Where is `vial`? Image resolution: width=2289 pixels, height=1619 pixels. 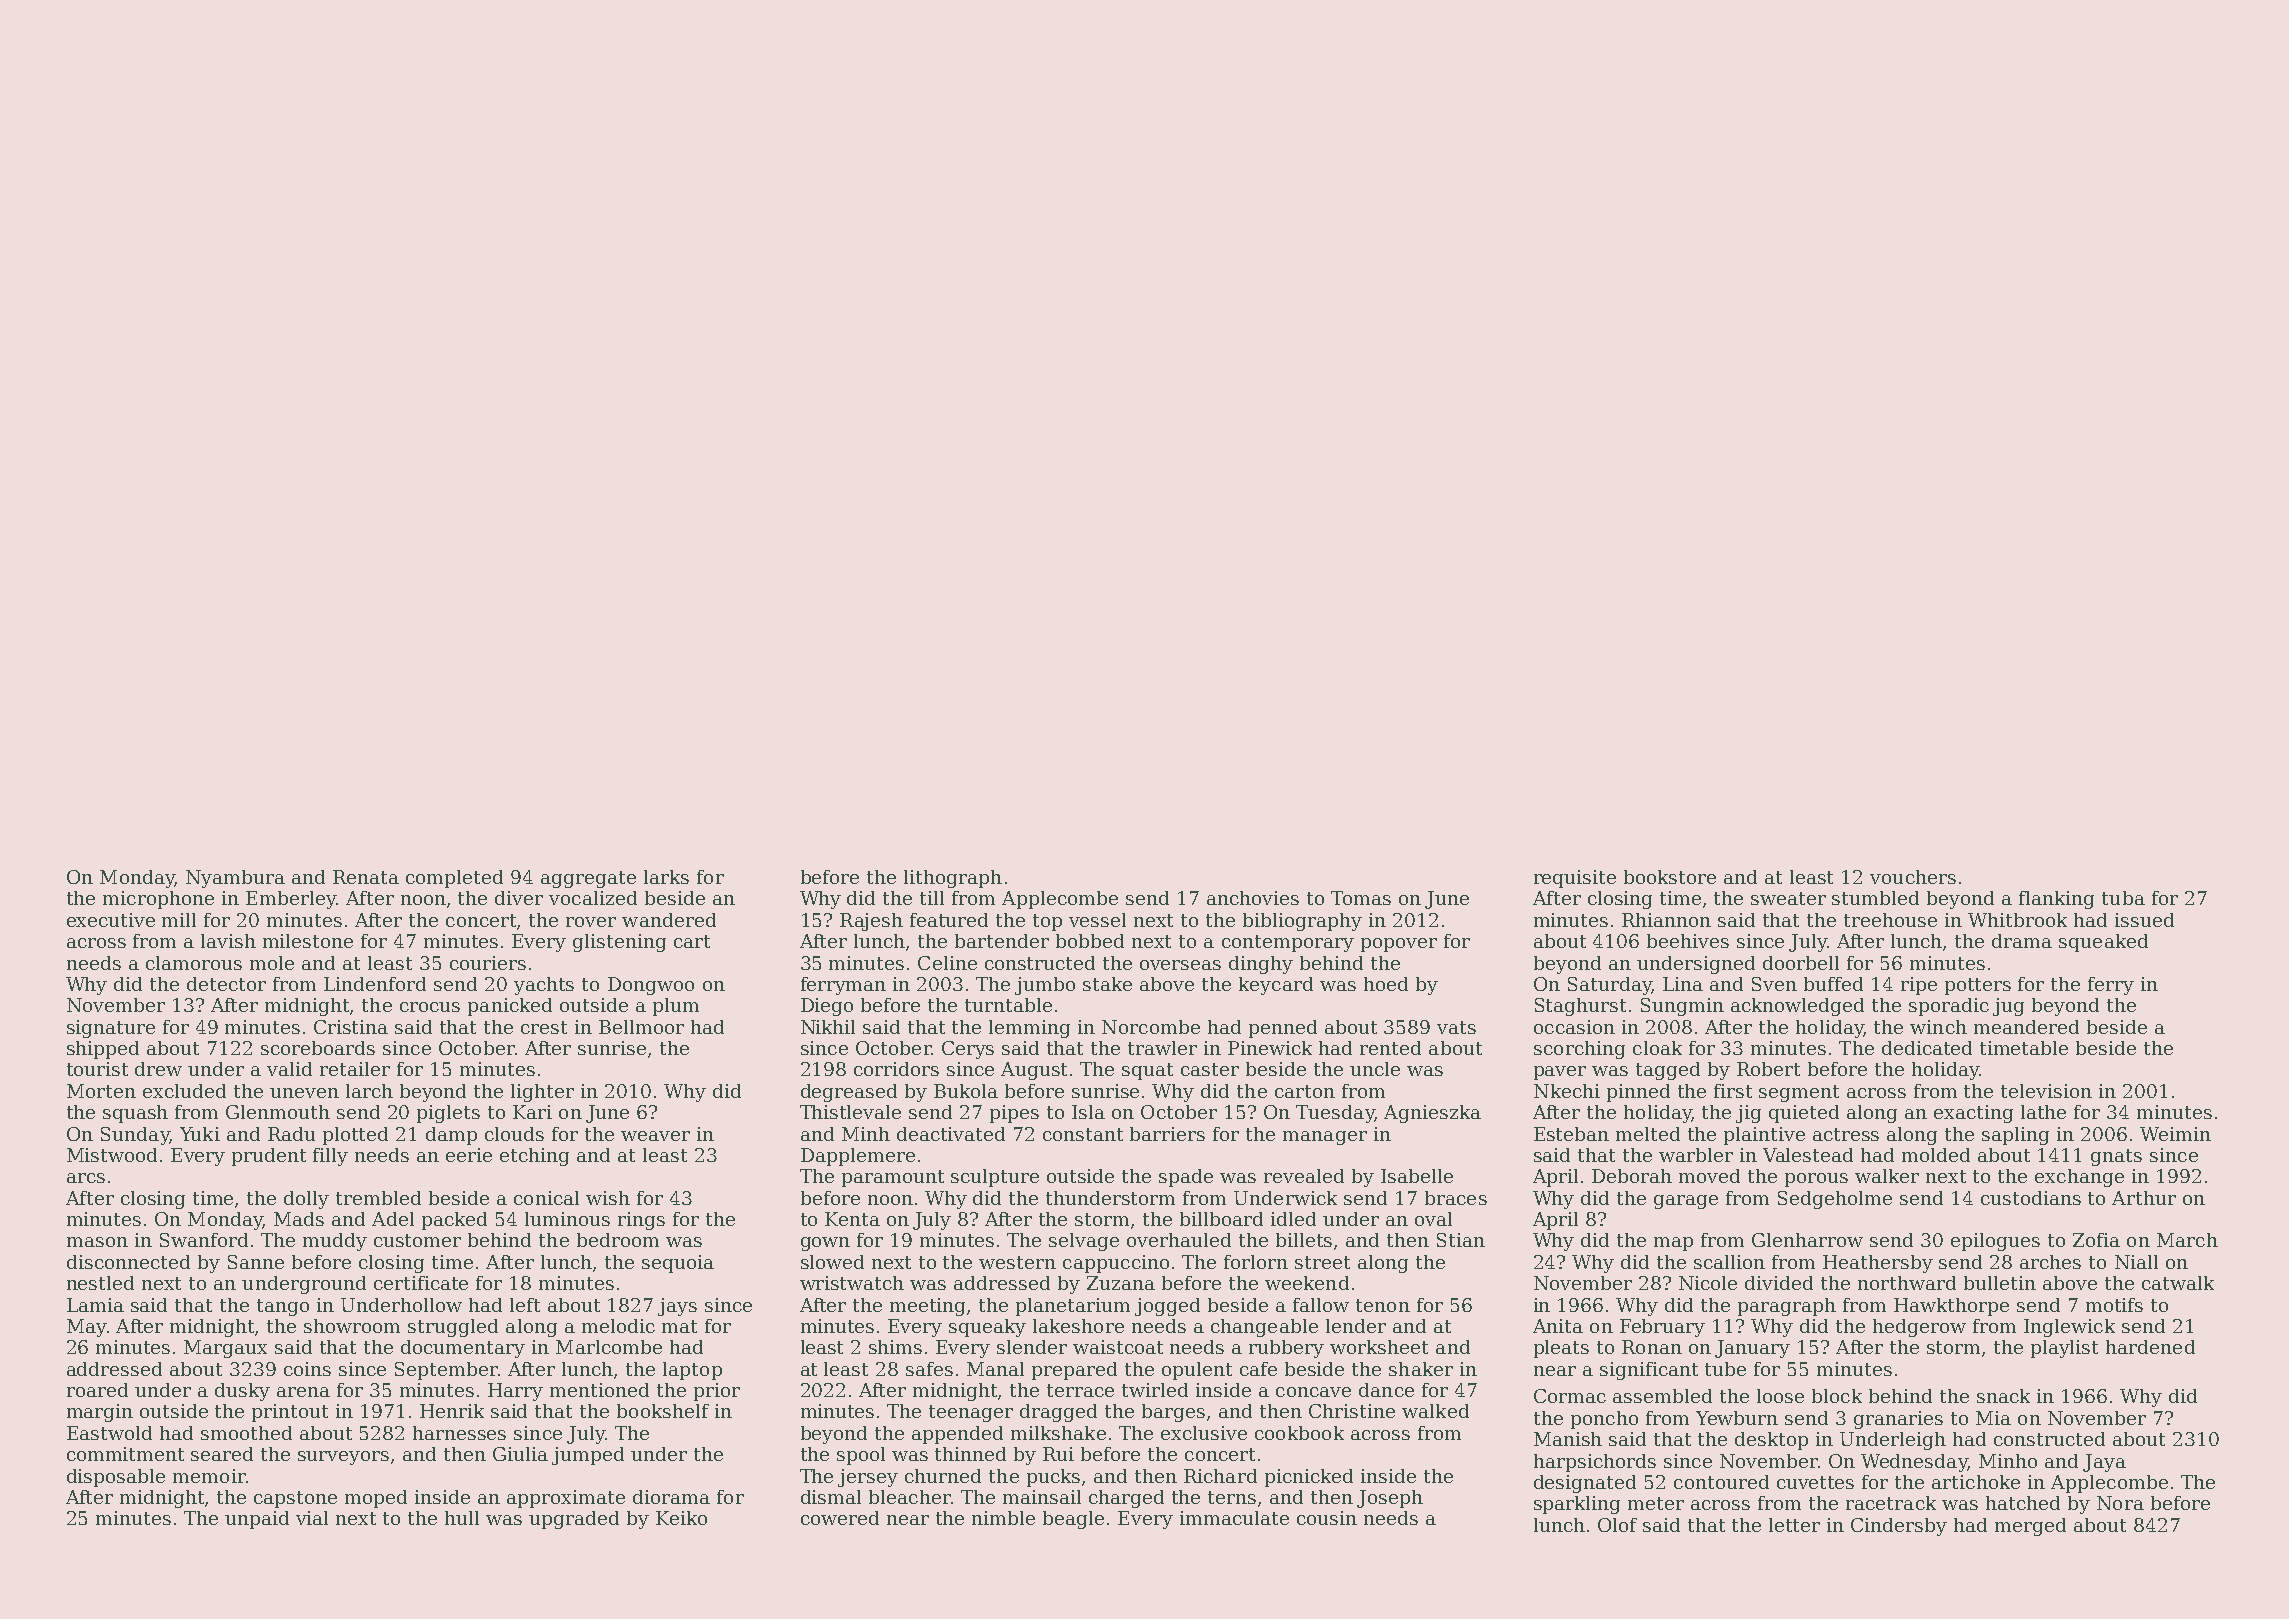
vial is located at coordinates (312, 1518).
